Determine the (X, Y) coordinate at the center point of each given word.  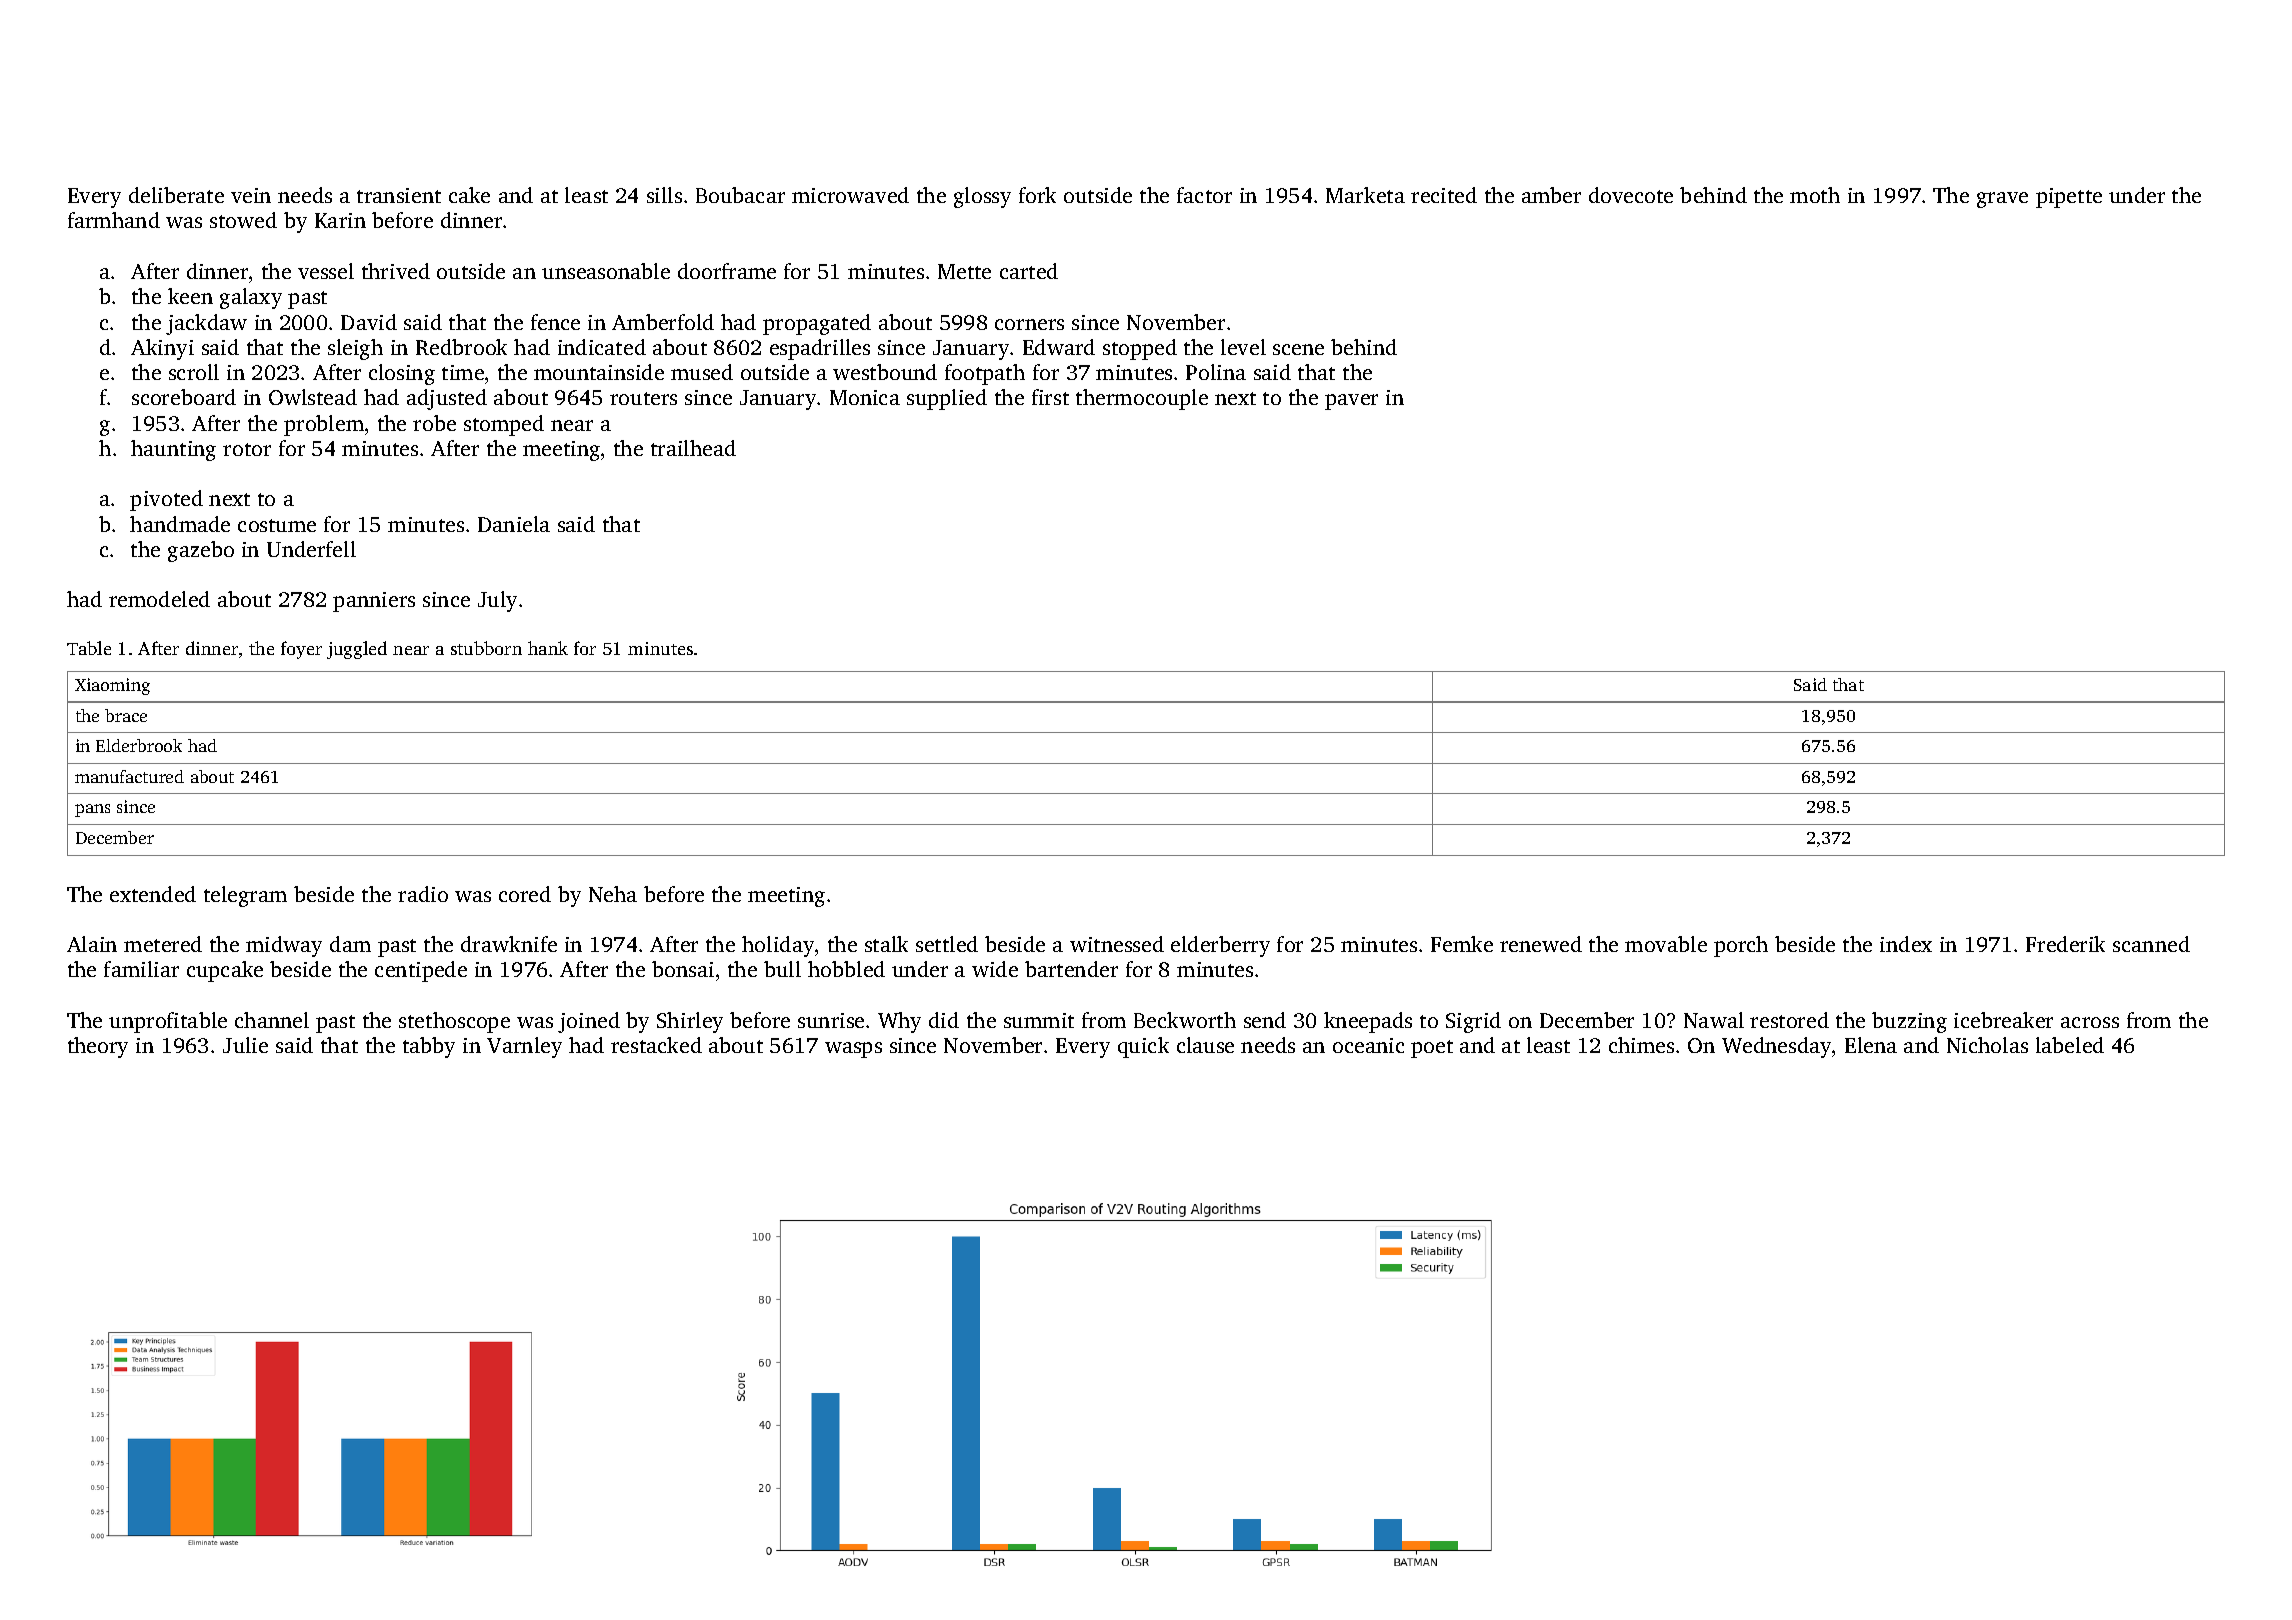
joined (589, 1022)
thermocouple (1142, 399)
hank (548, 648)
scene (1298, 349)
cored (525, 894)
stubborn (486, 648)
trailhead (693, 448)
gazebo (201, 551)
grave (2002, 200)
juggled (357, 650)
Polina (1216, 372)
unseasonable (606, 271)
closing (402, 374)
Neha (613, 894)
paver (1351, 402)
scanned (2151, 944)
